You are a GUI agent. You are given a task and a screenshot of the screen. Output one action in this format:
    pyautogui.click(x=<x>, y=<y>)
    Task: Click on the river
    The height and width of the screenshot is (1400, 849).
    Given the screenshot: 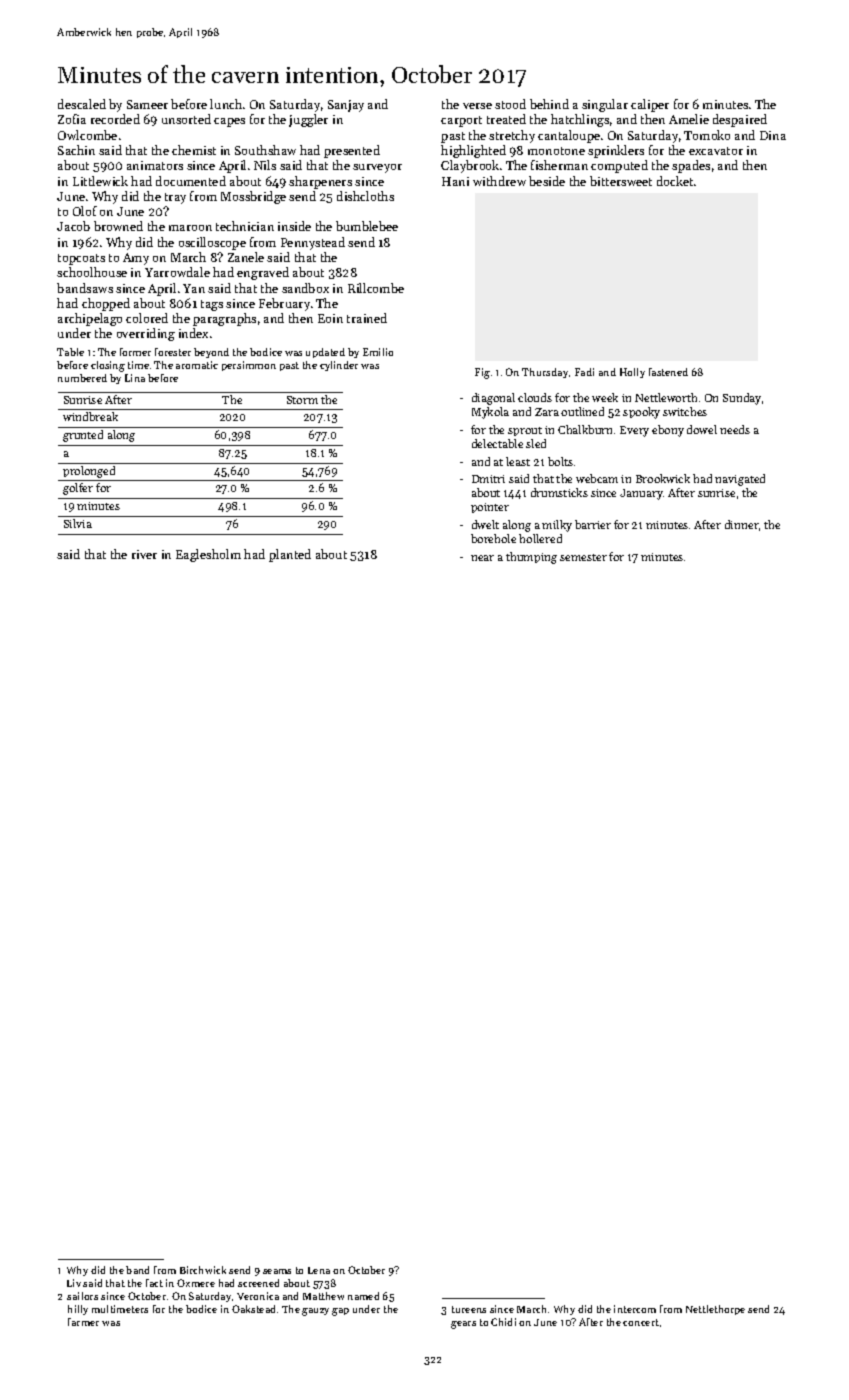 What is the action you would take?
    pyautogui.click(x=144, y=554)
